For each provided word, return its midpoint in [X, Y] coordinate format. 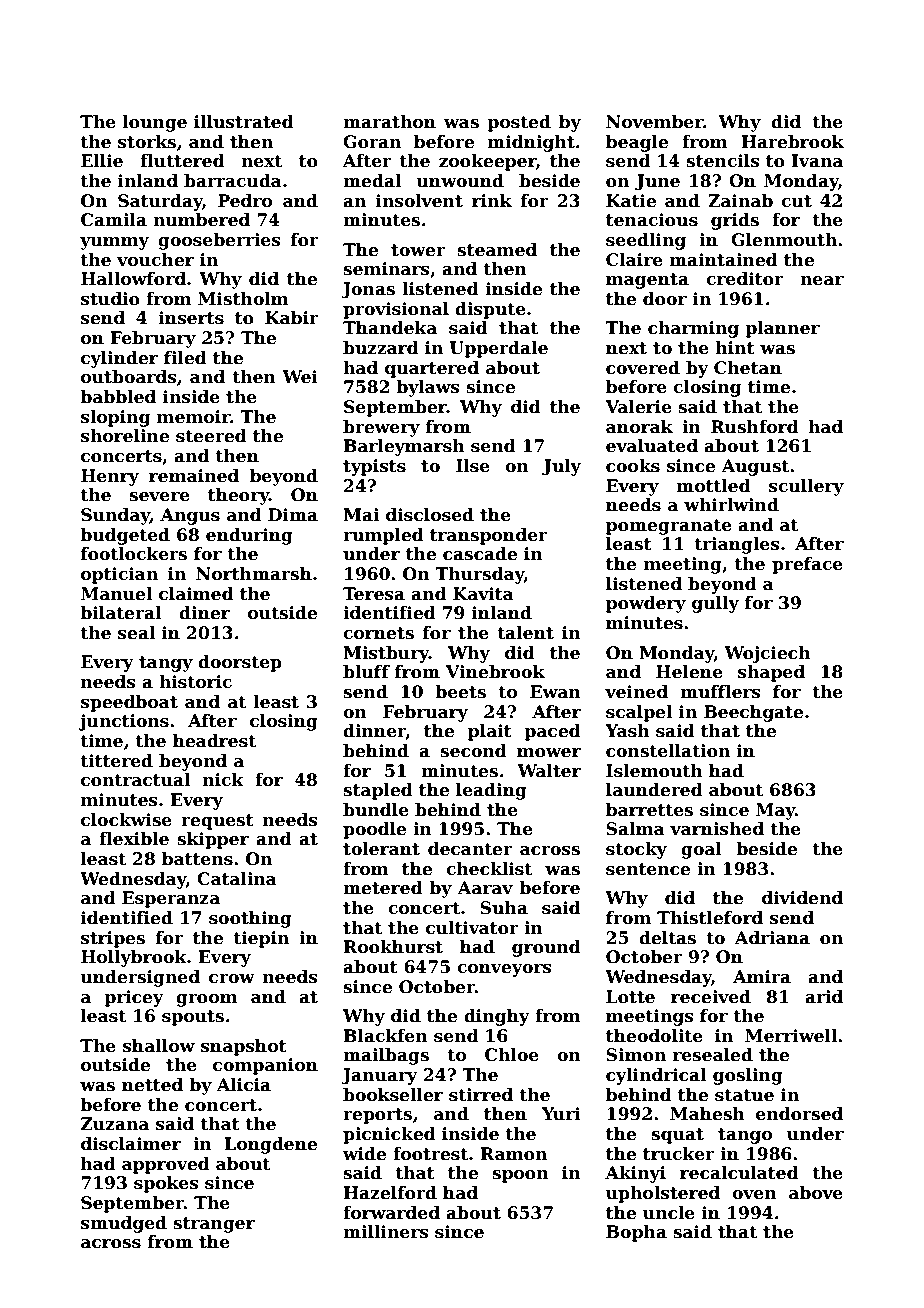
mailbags [386, 1056]
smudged [124, 1224]
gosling [748, 1076]
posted [519, 123]
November [654, 122]
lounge [155, 123]
